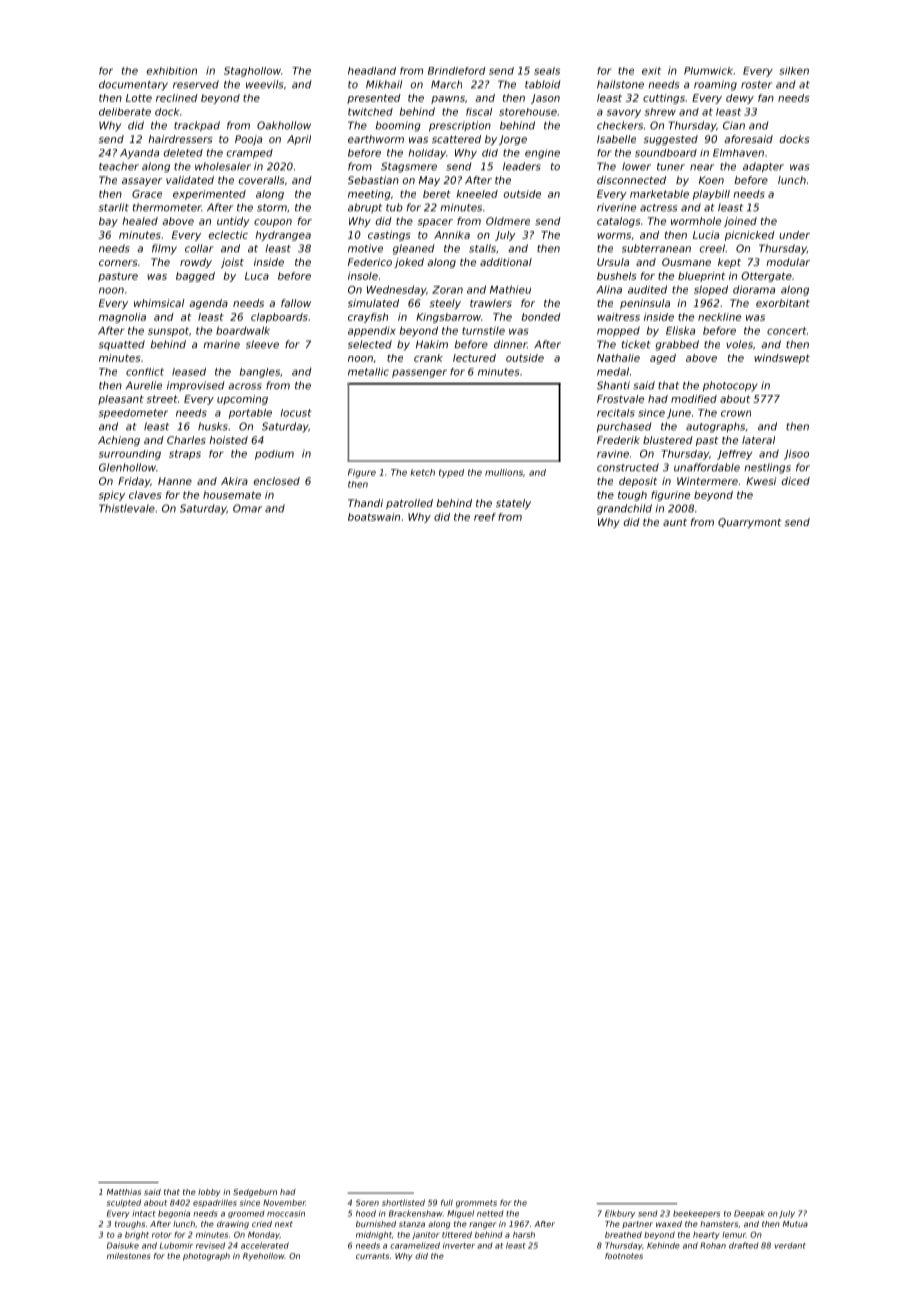  Describe the element at coordinates (794, 71) in the screenshot. I see `silken` at that location.
